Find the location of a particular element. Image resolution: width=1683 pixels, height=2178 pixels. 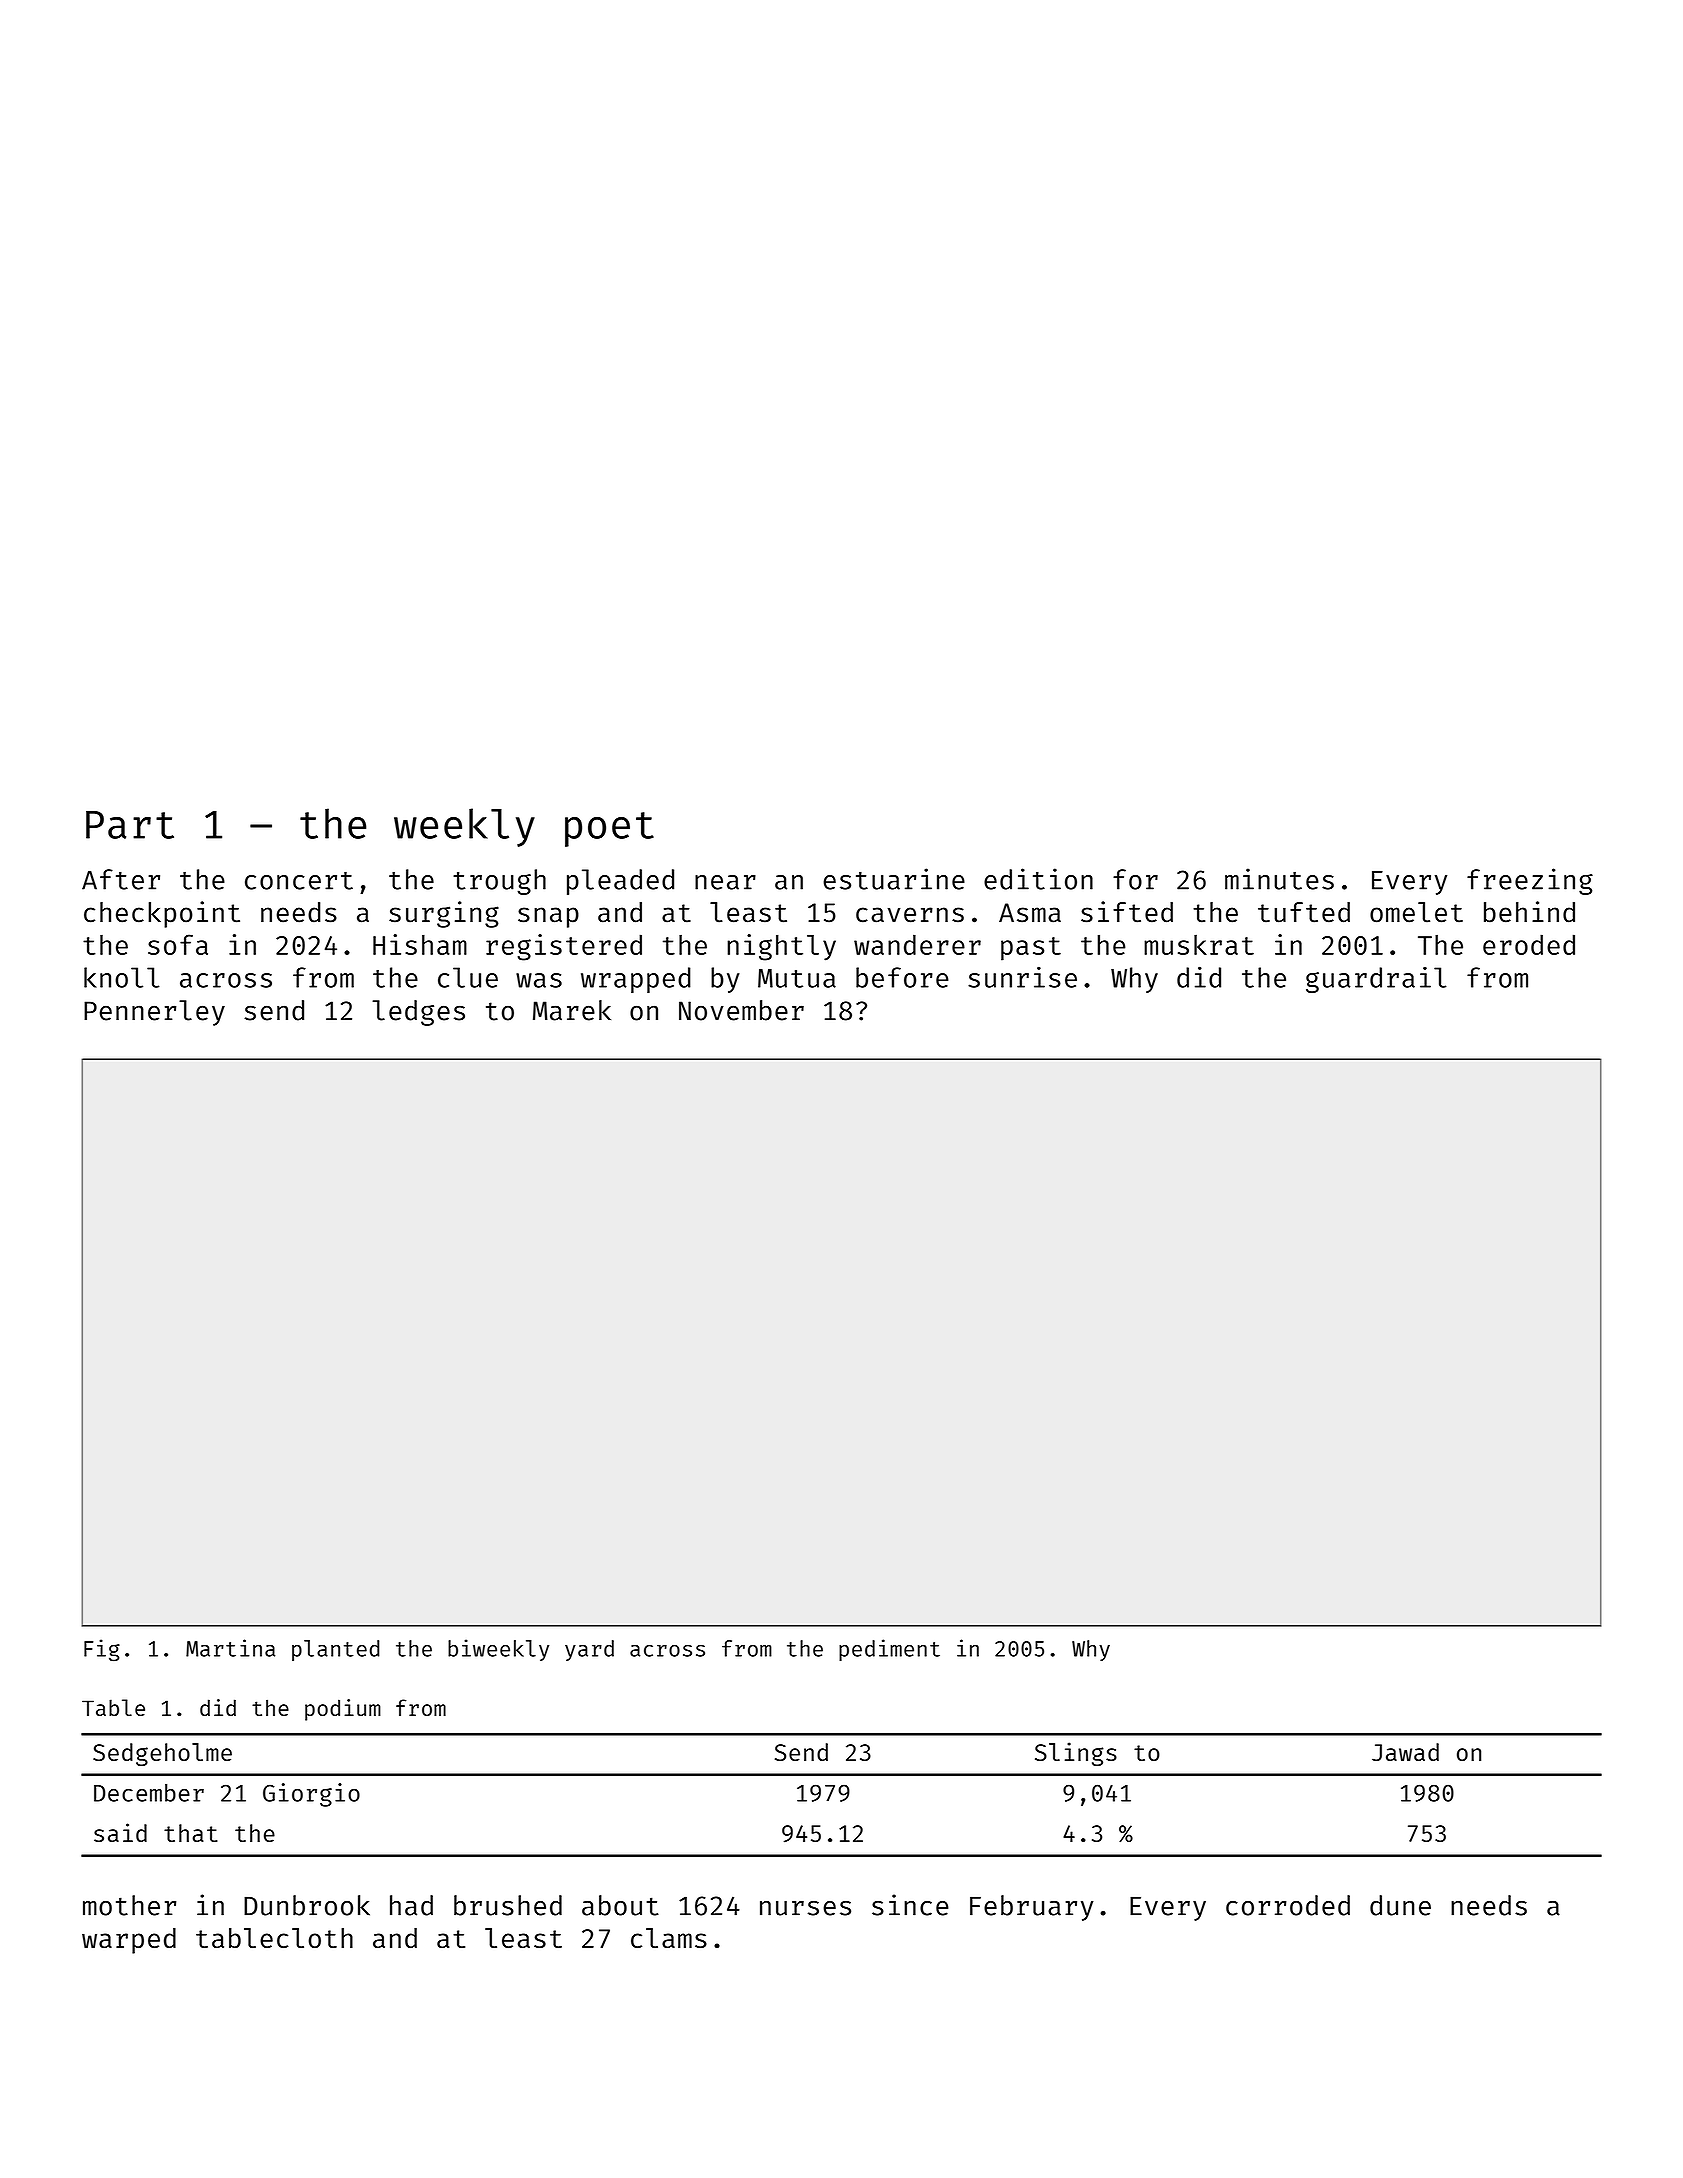

Martina is located at coordinates (230, 1648).
